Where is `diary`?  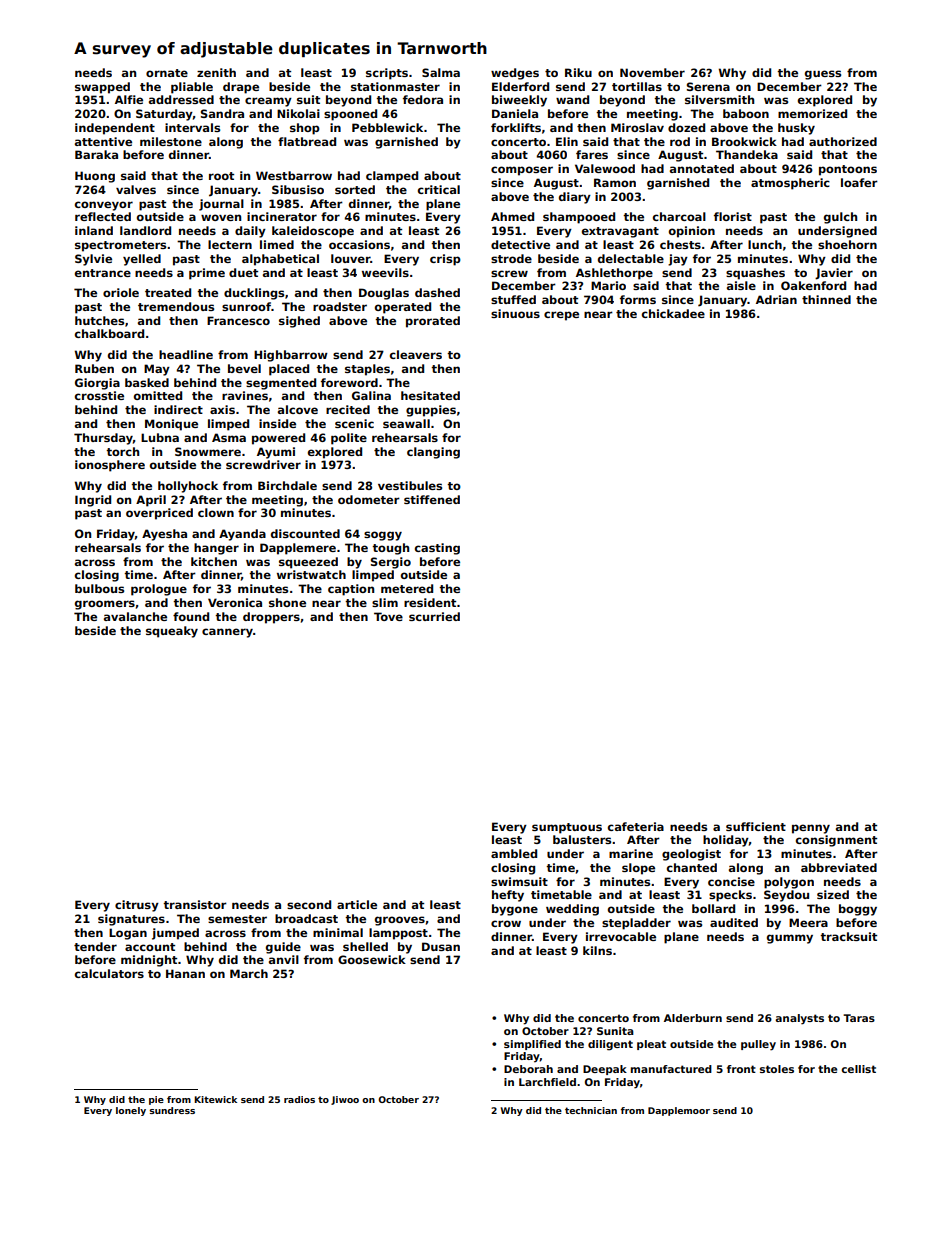
diary is located at coordinates (575, 198).
